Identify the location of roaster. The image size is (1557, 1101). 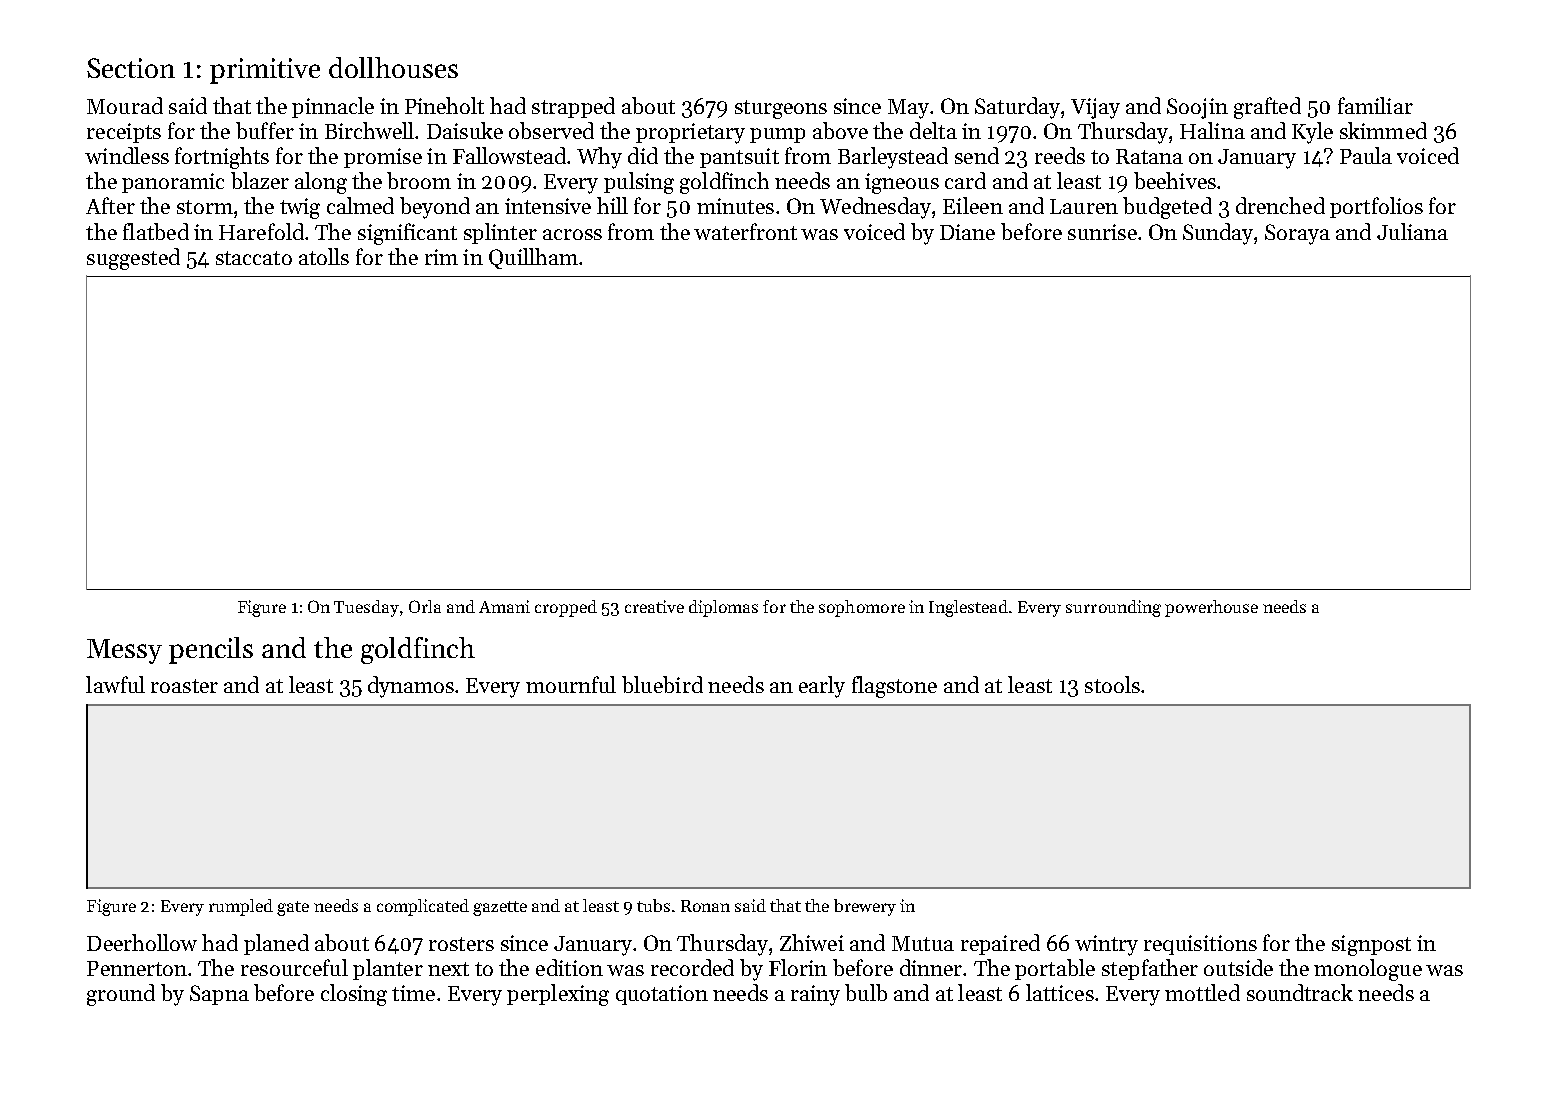
(184, 686).
